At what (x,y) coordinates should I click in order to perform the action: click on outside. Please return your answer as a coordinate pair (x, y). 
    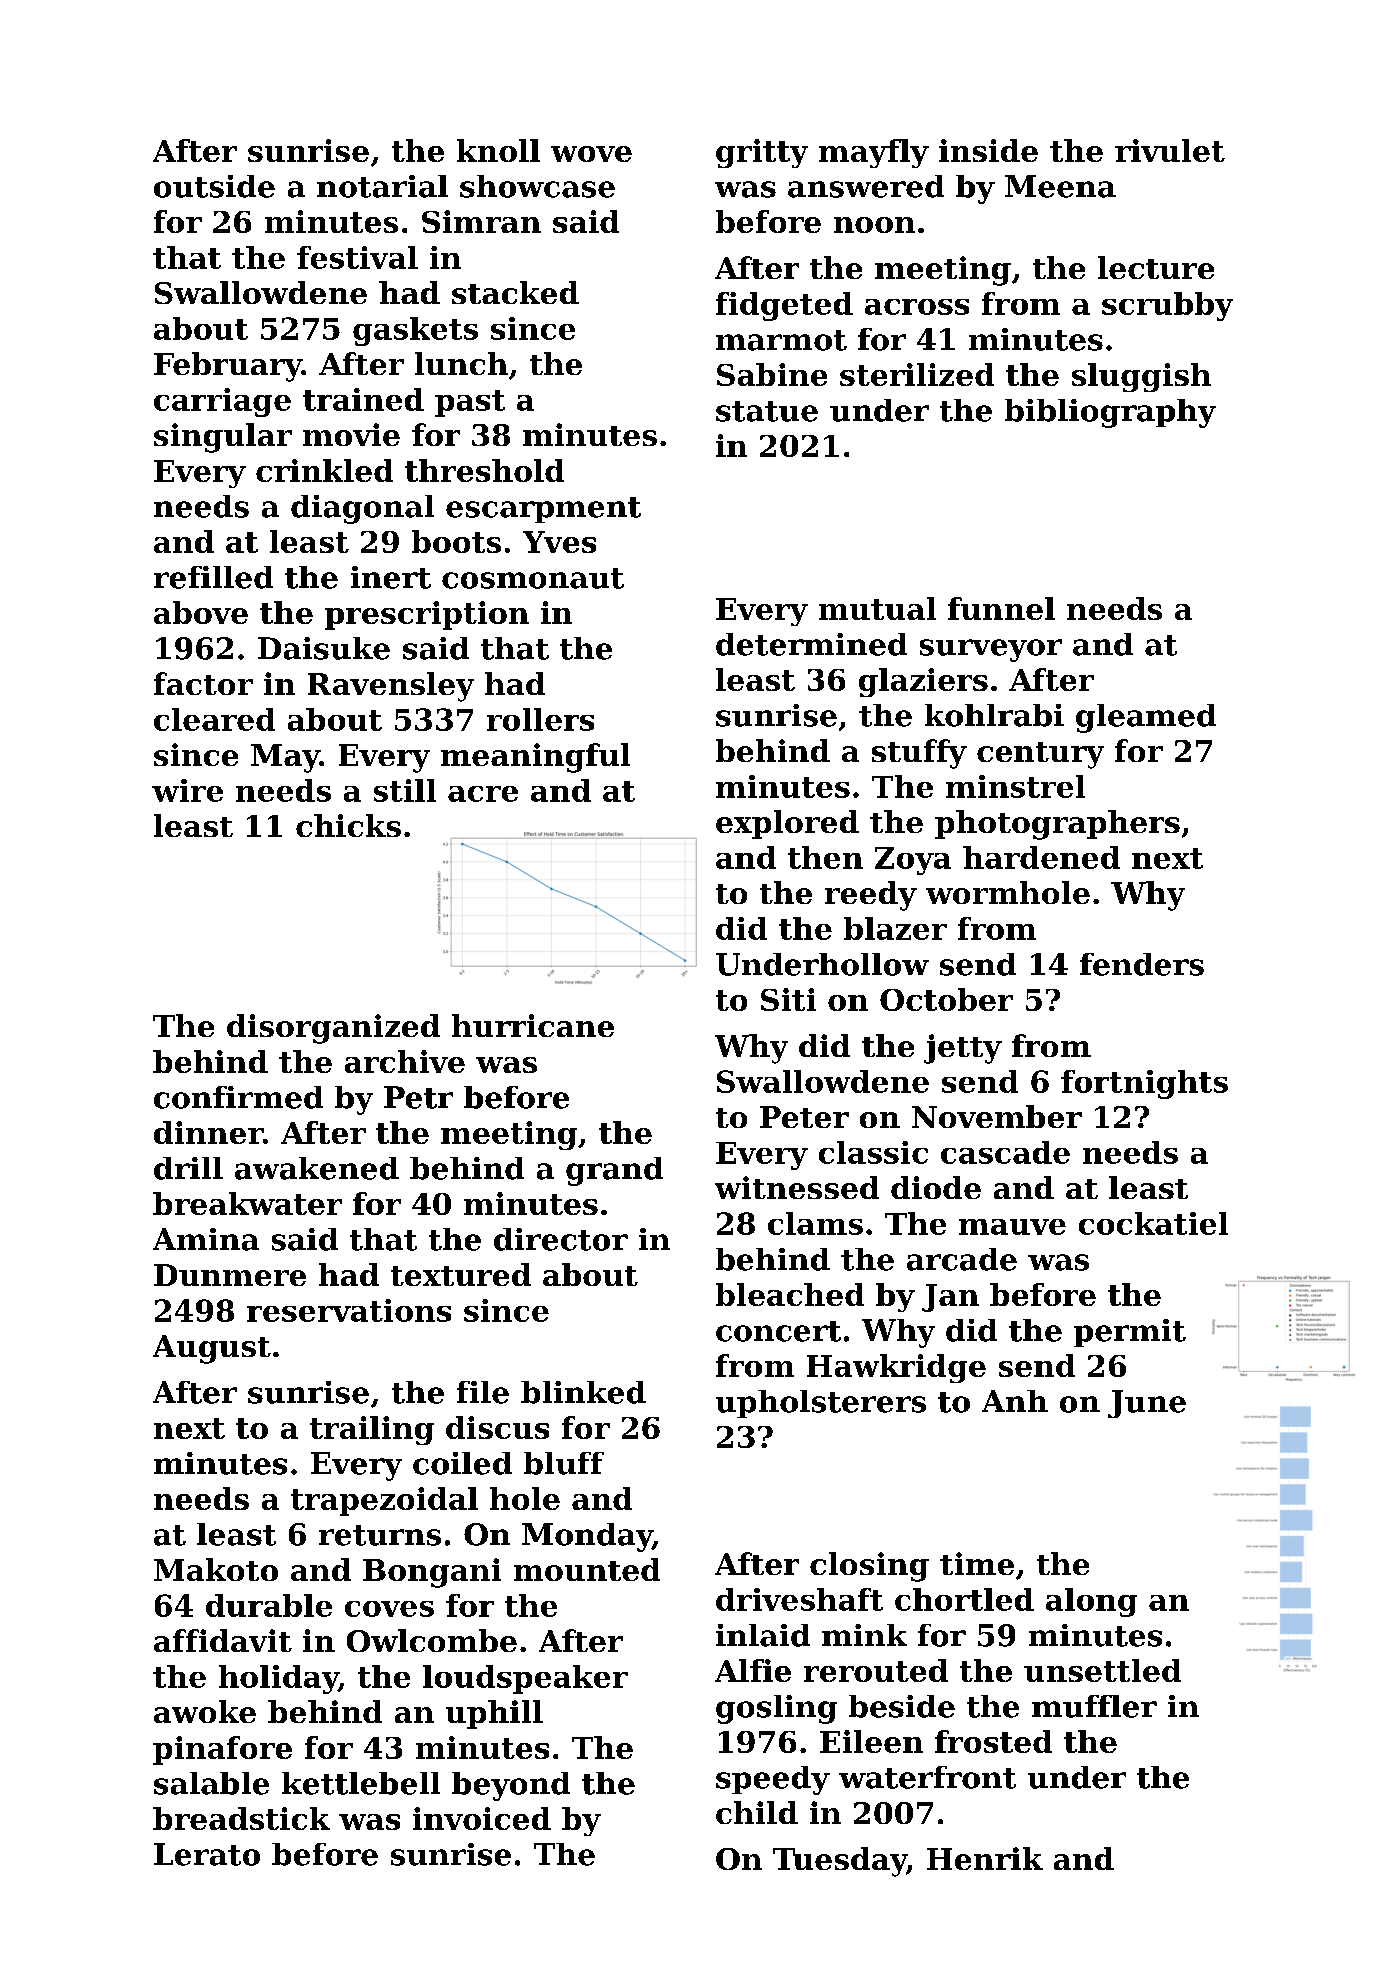
    Looking at the image, I should click on (214, 186).
